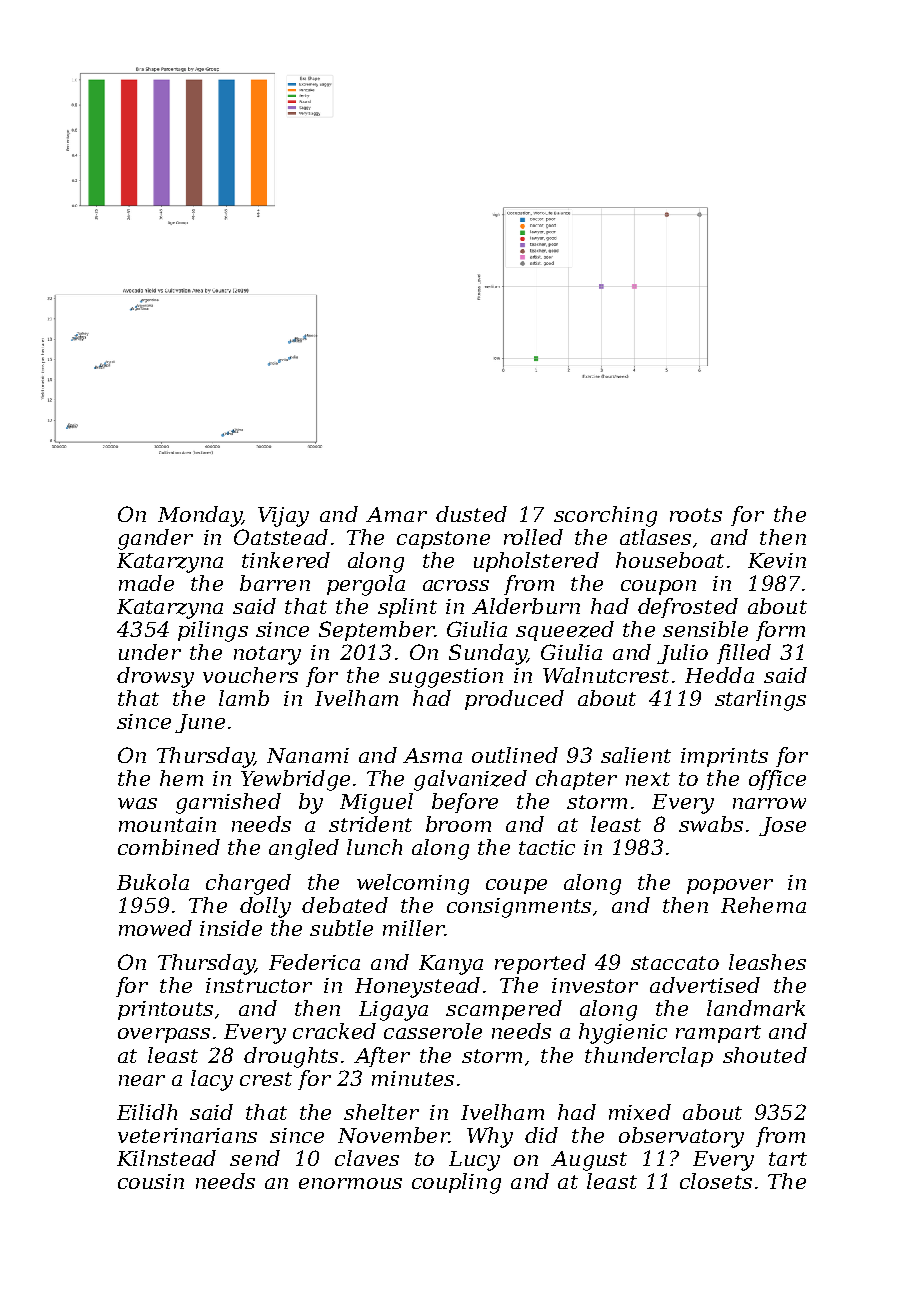 Image resolution: width=924 pixels, height=1311 pixels. I want to click on drowsy, so click(155, 677).
